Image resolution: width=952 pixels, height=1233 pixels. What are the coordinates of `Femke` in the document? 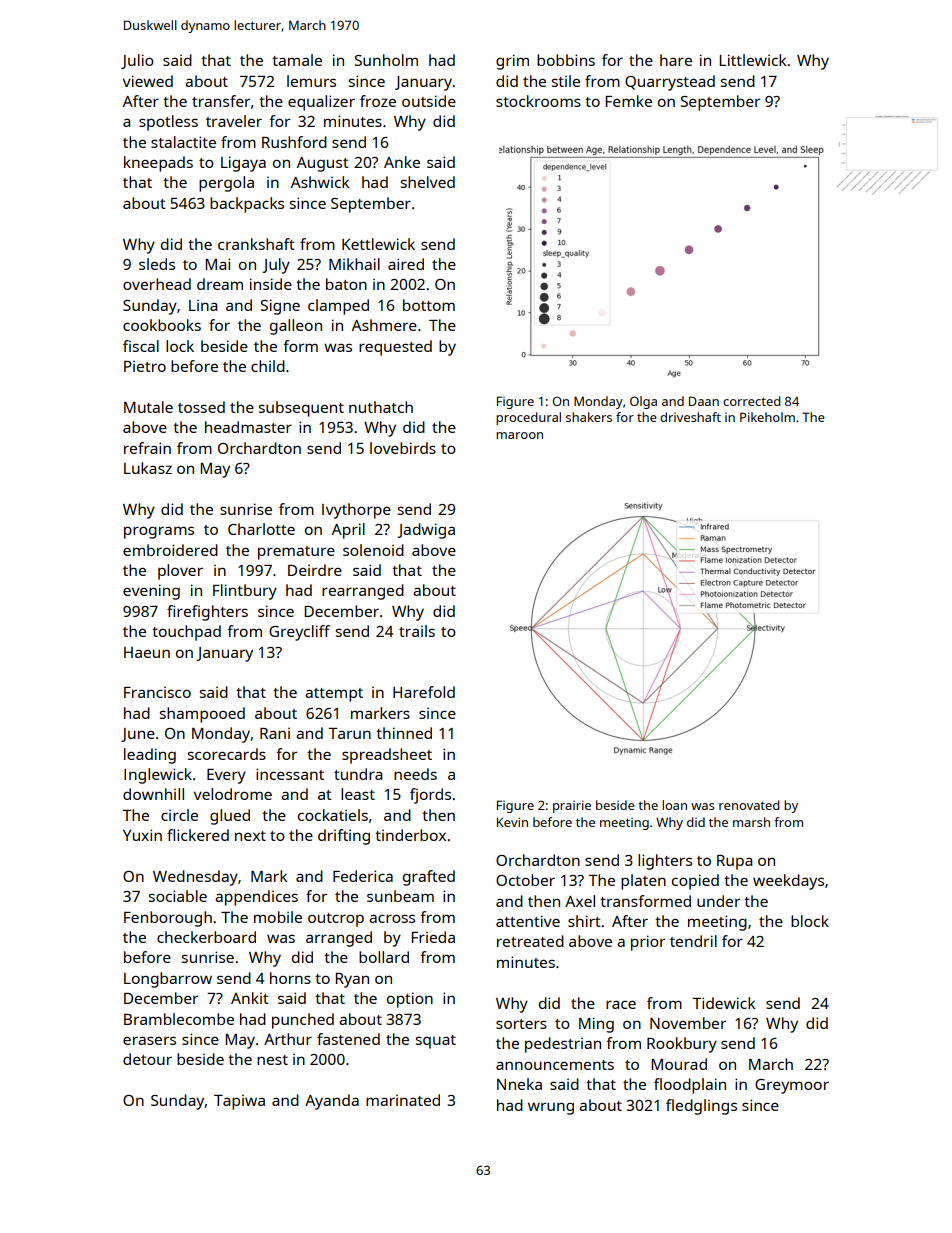 It's located at (628, 101).
